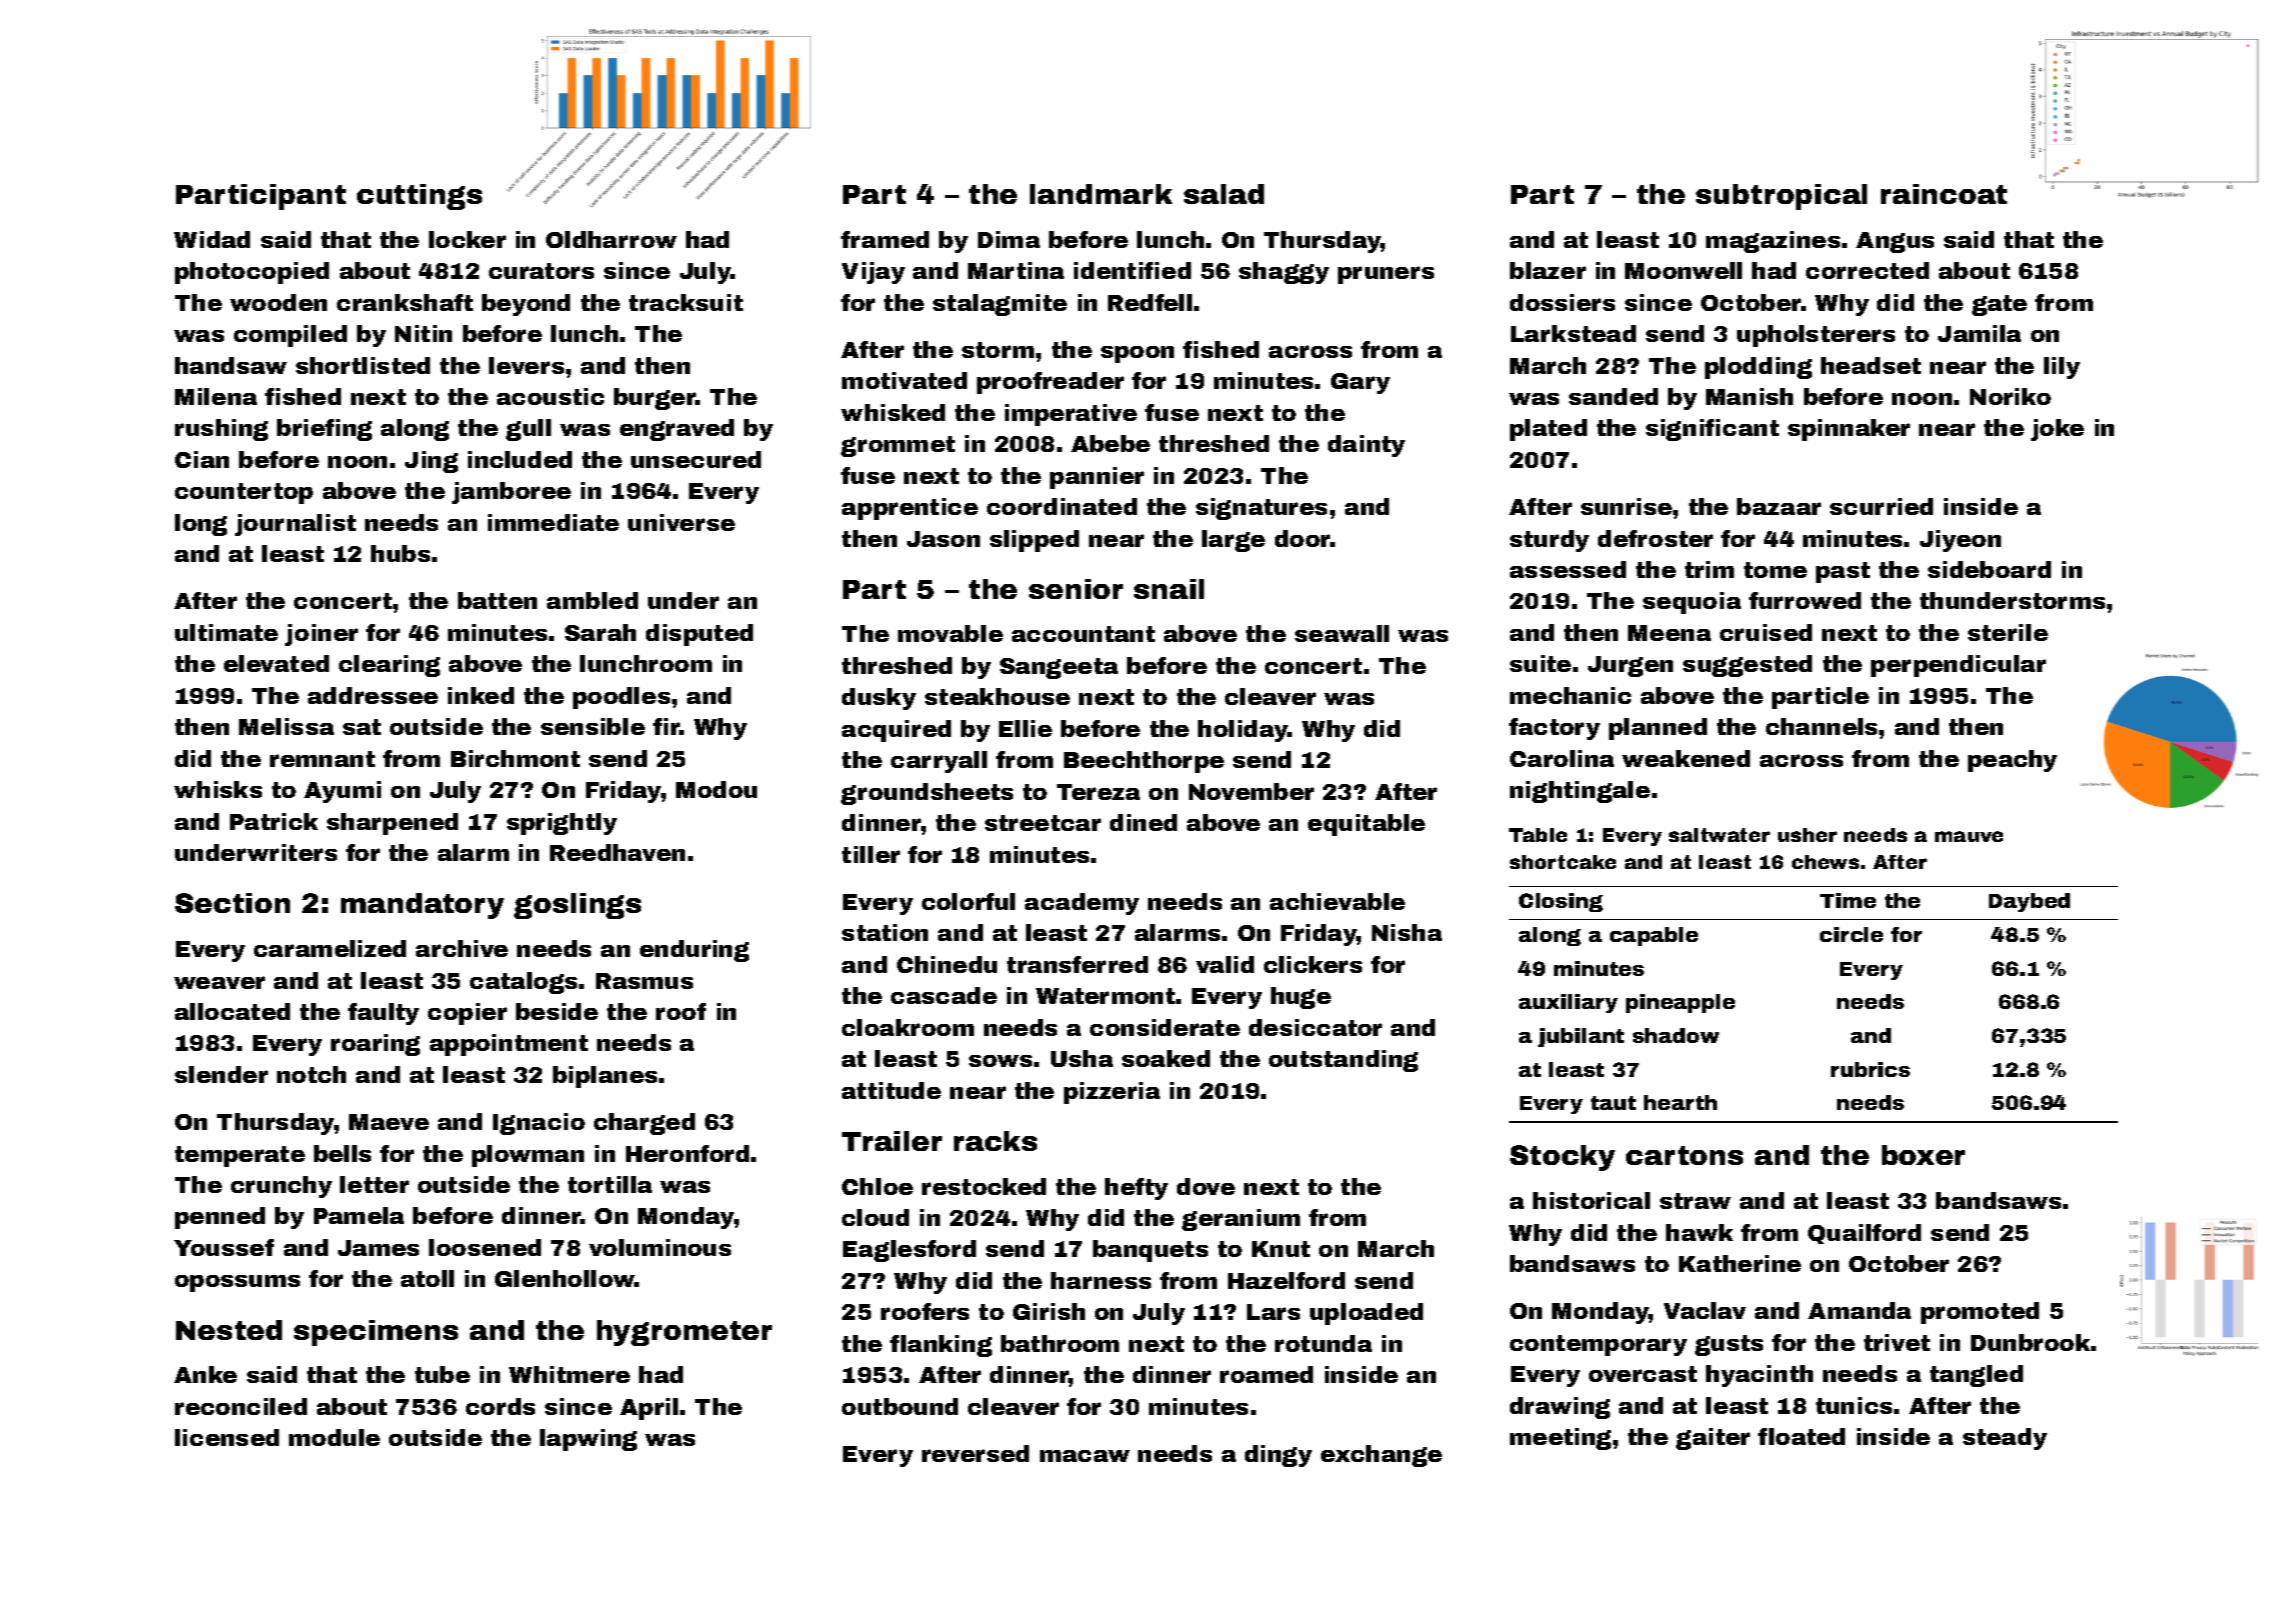  I want to click on pizzeria, so click(1112, 1093).
